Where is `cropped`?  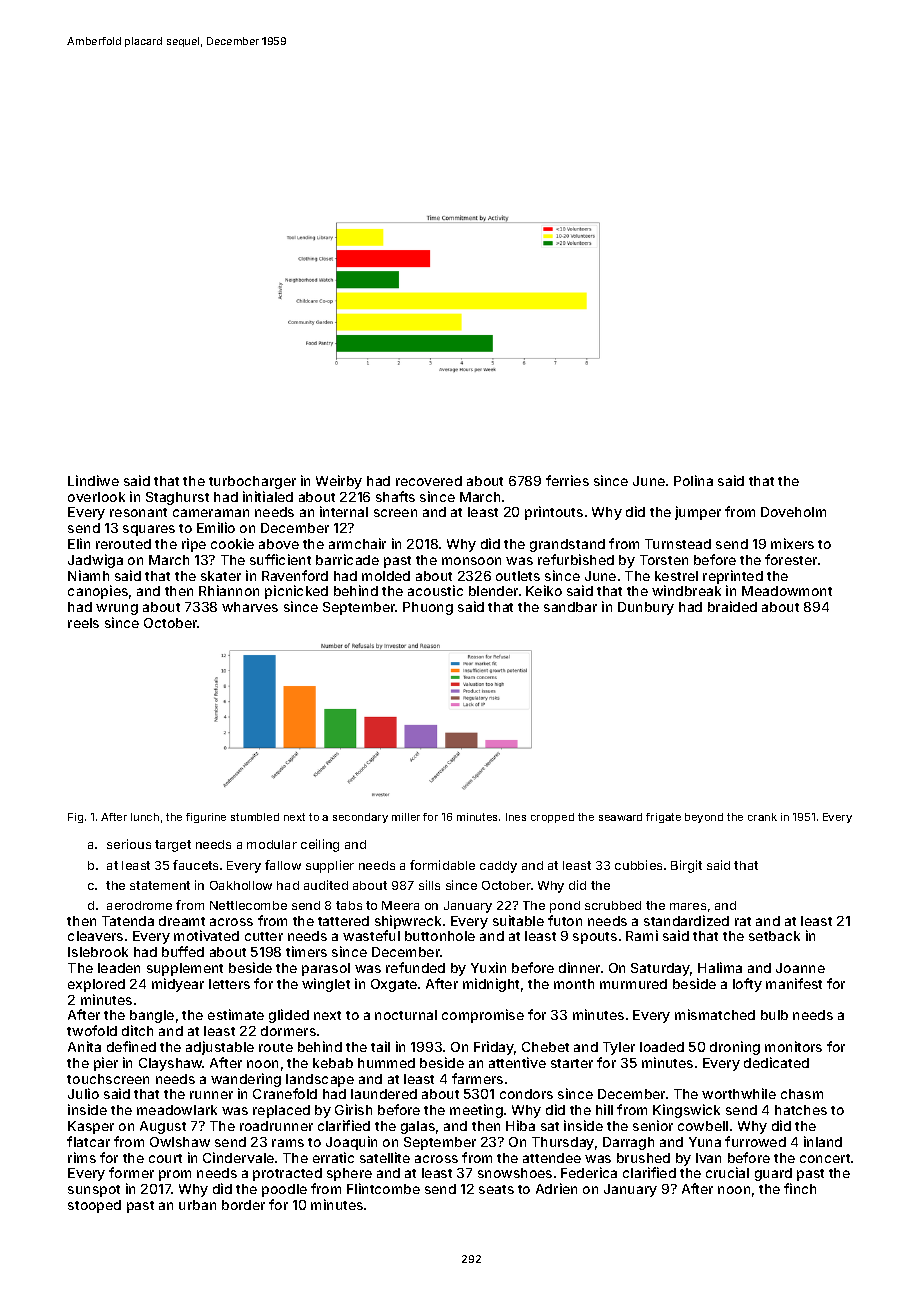
cropped is located at coordinates (552, 818).
